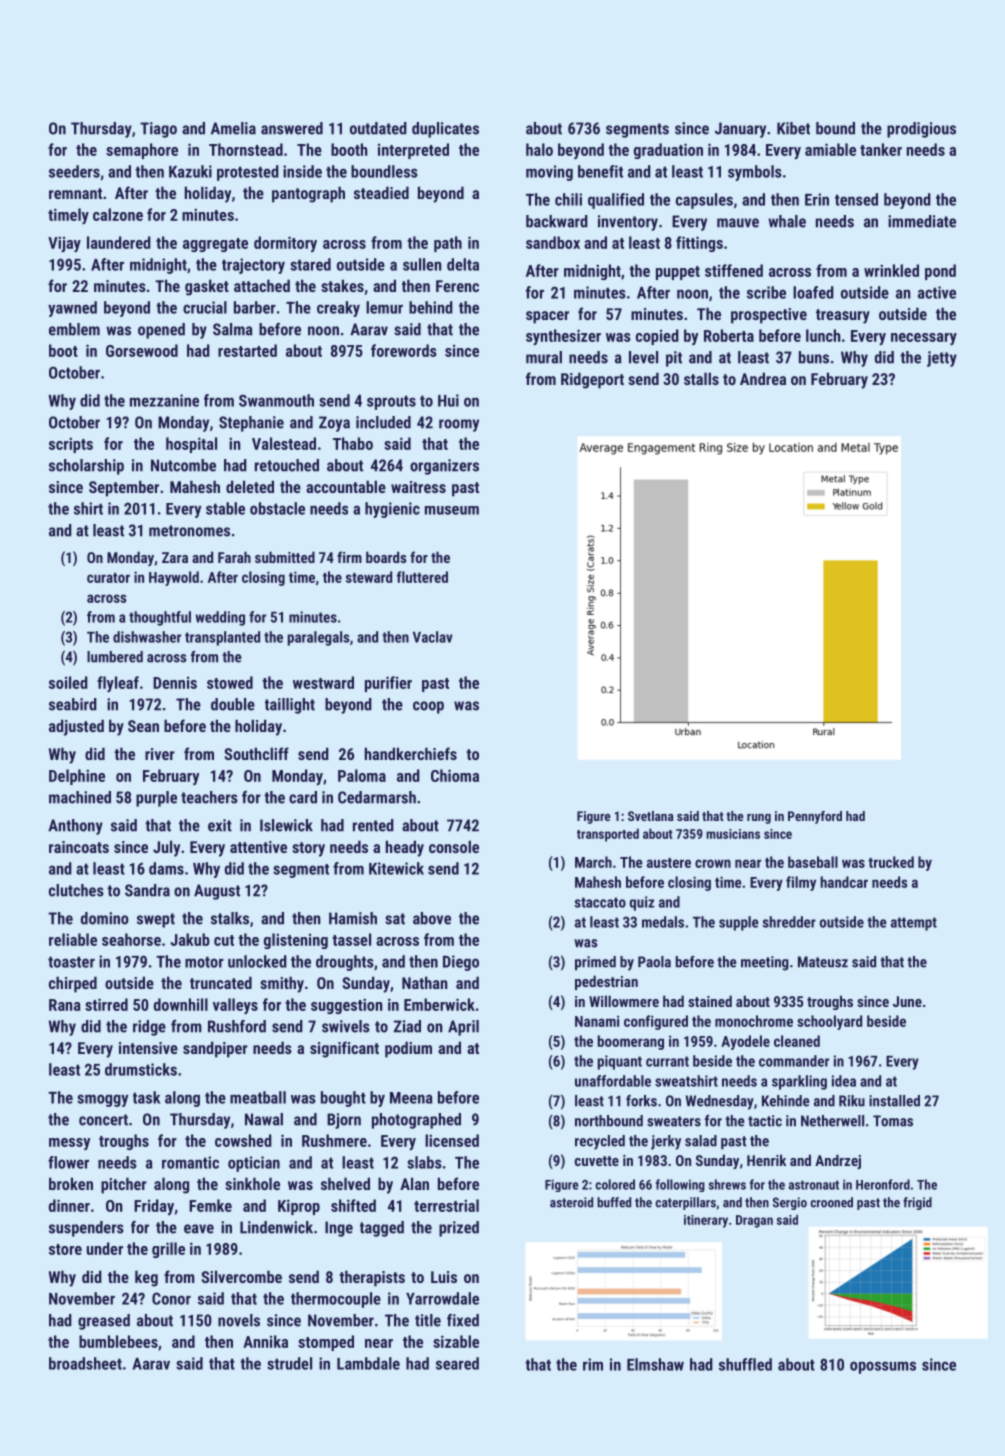 The image size is (1005, 1456). What do you see at coordinates (815, 817) in the screenshot?
I see `Pennyford` at bounding box center [815, 817].
